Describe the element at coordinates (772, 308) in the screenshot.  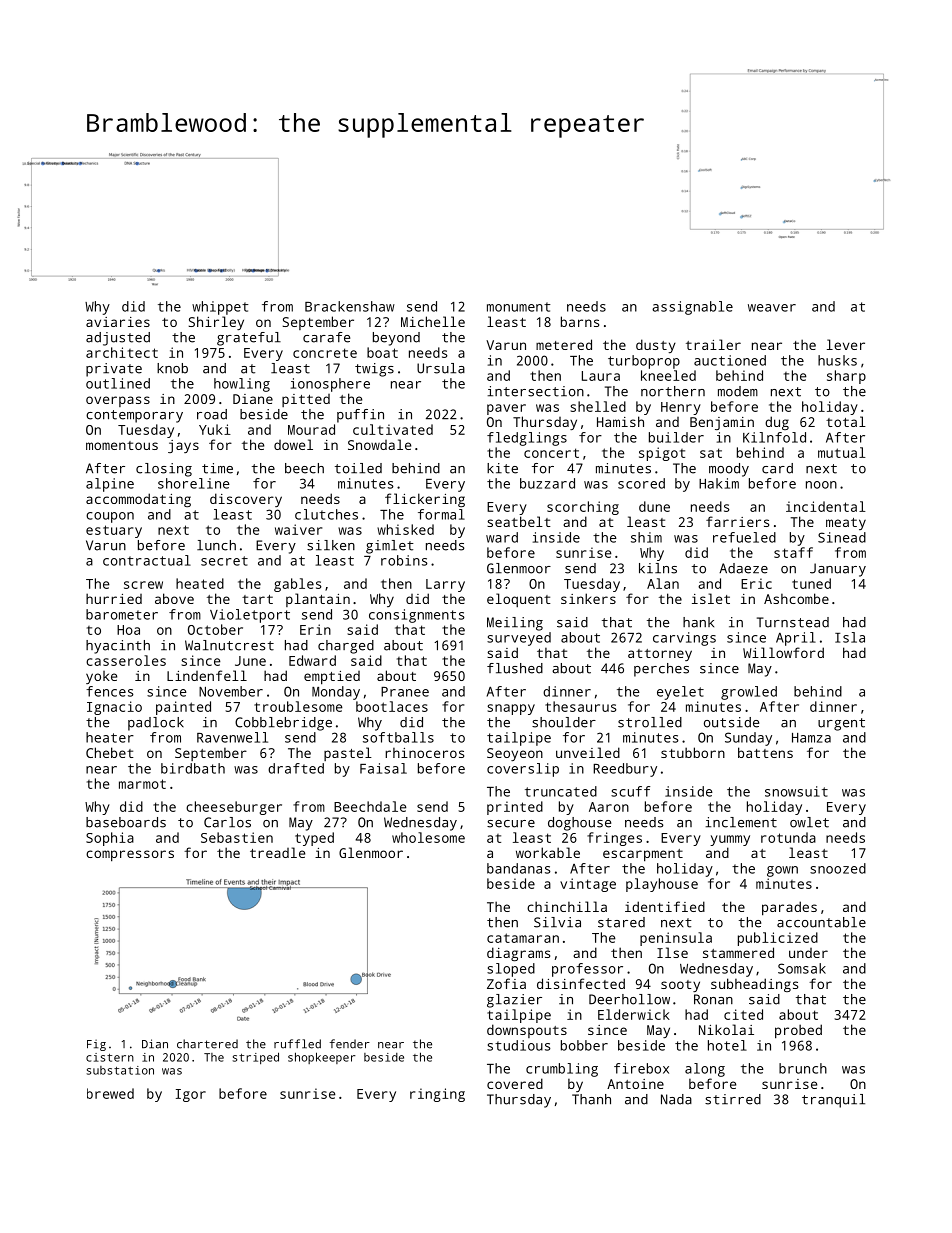
I see `weaver` at that location.
